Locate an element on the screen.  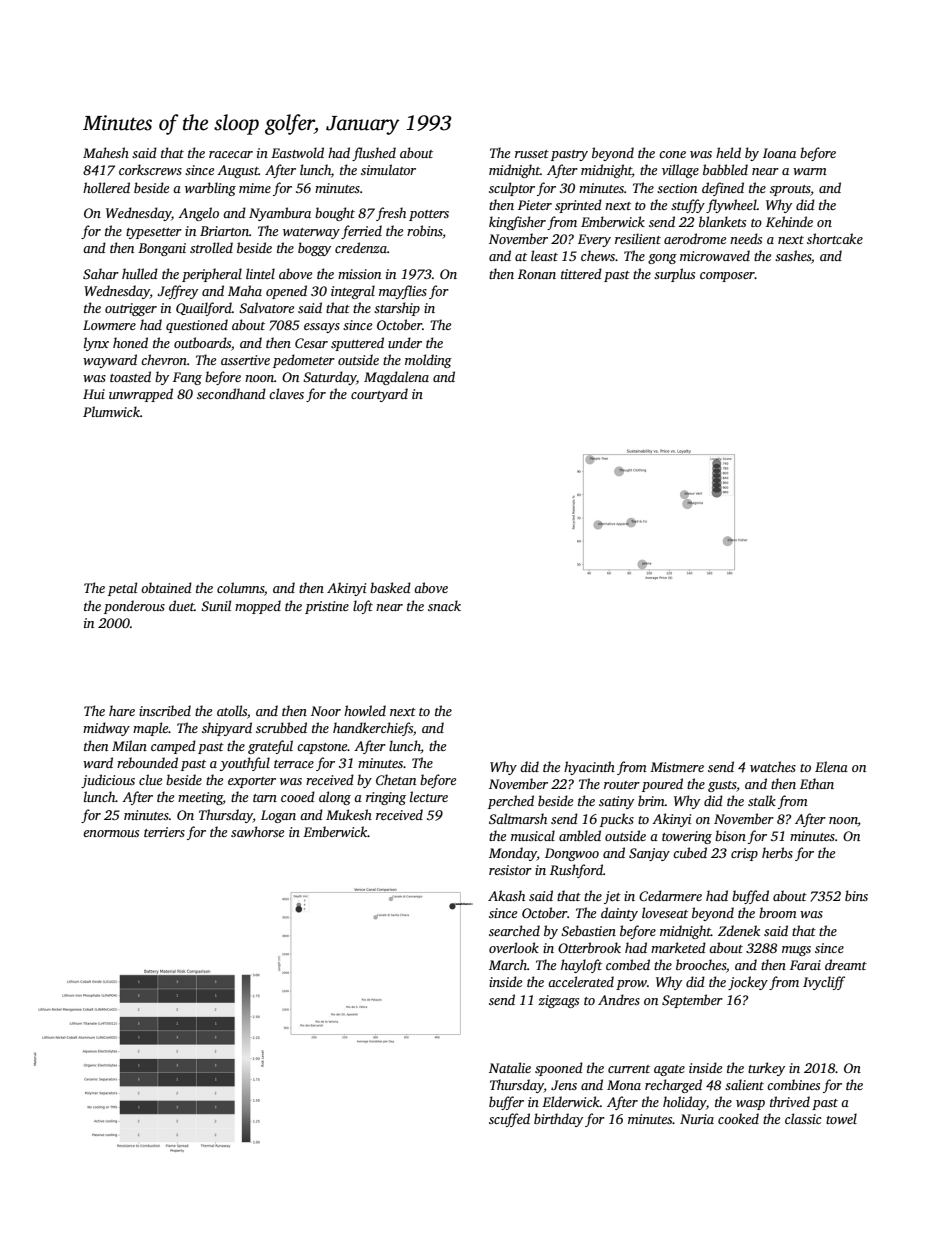
Noor is located at coordinates (326, 711).
